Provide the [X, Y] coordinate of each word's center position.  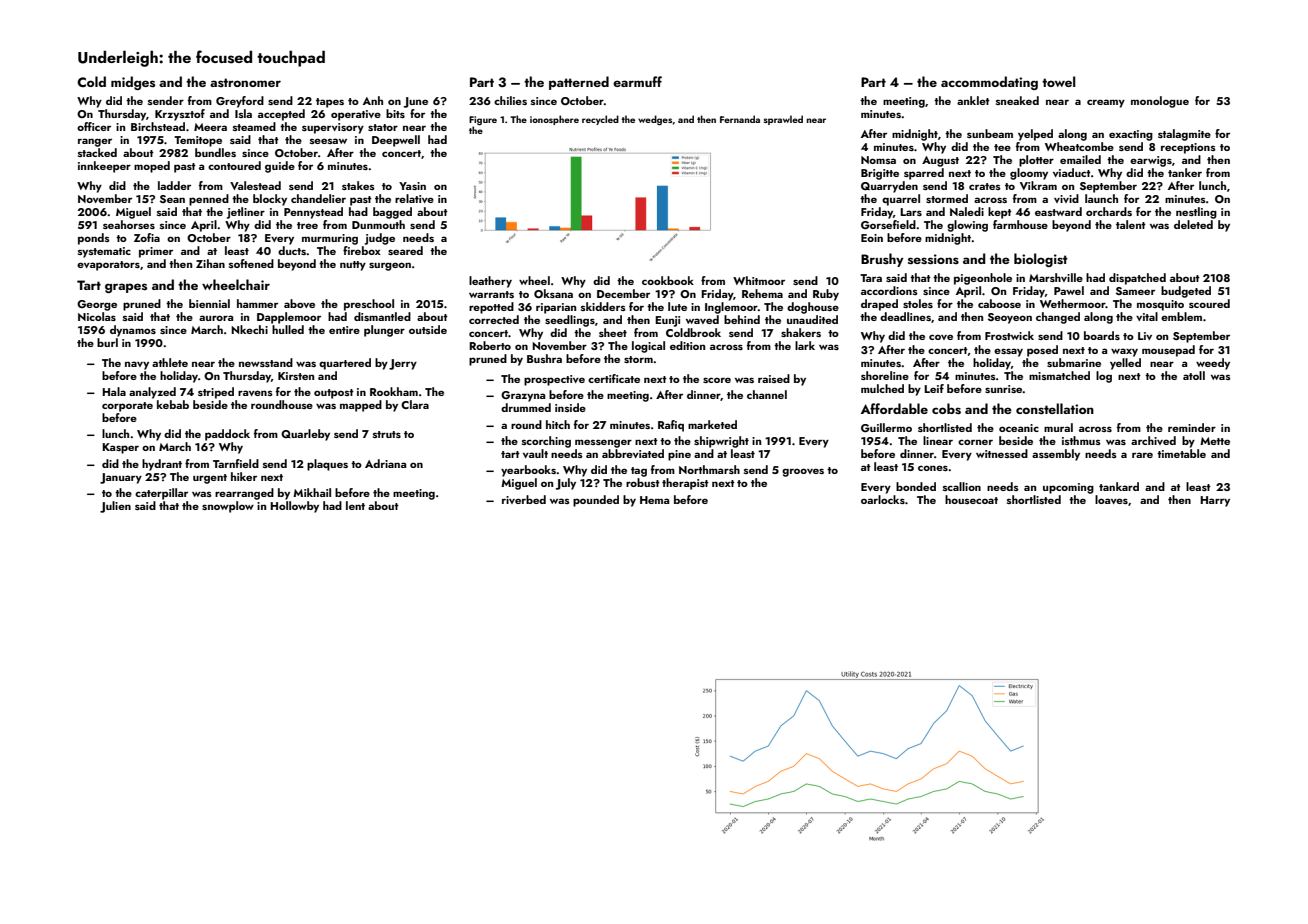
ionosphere [554, 120]
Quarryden [889, 187]
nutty [353, 266]
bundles [215, 152]
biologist [1041, 260]
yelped [1035, 135]
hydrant [162, 465]
